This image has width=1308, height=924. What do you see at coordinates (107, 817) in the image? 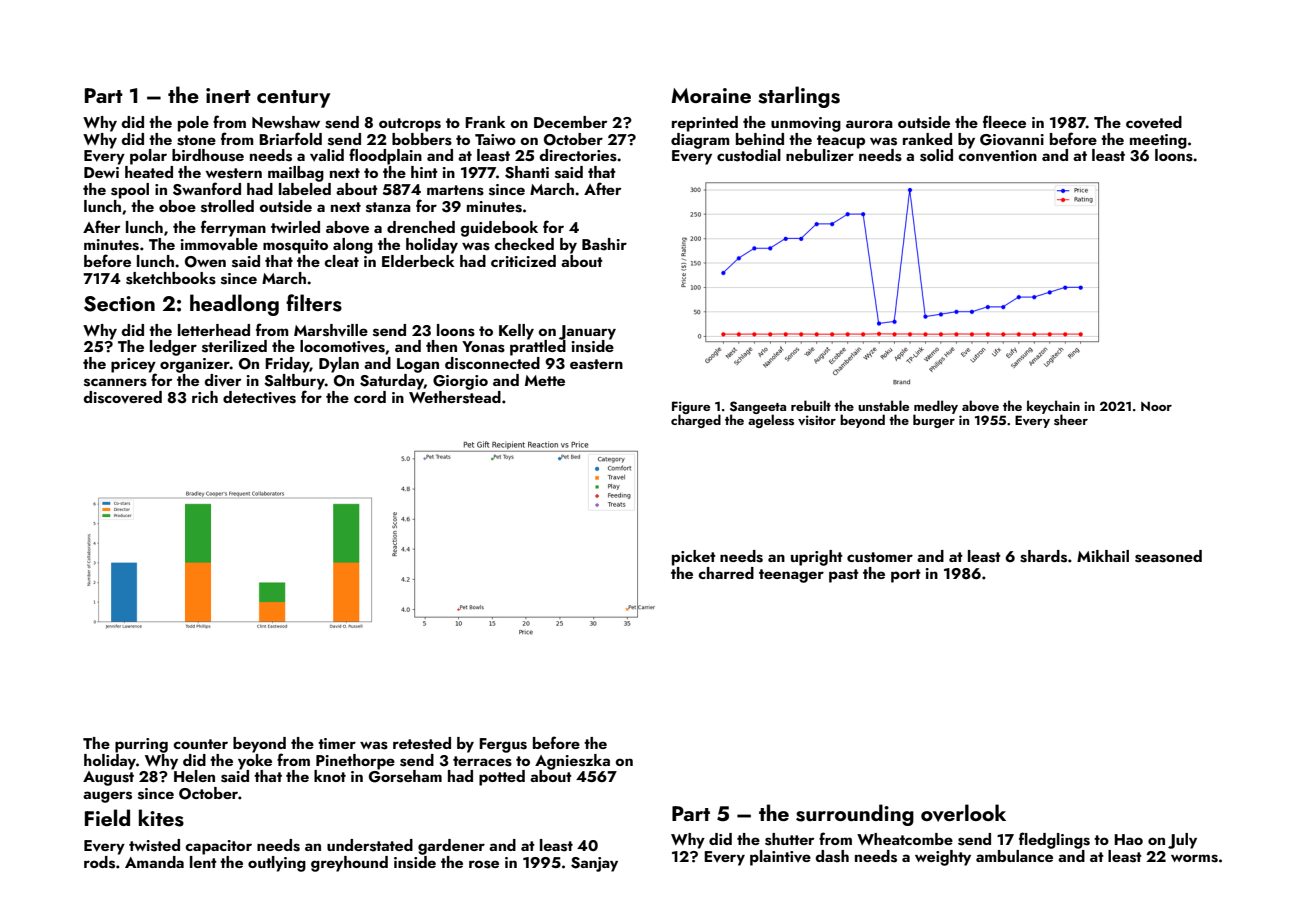
I see `Field` at bounding box center [107, 817].
